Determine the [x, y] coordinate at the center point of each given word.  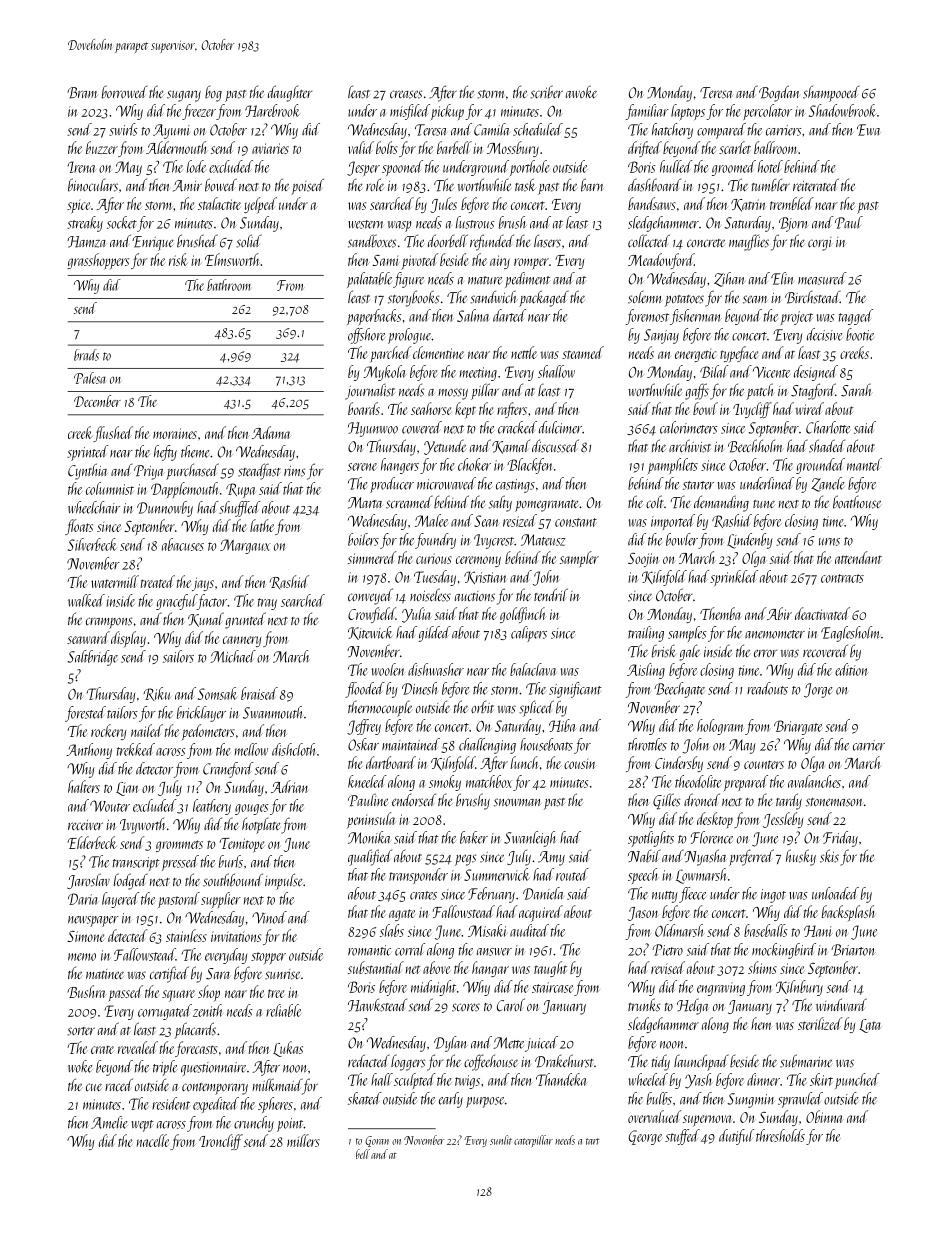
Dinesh [420, 688]
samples [687, 634]
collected [649, 241]
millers [303, 1140]
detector [154, 768]
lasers [547, 241]
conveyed [370, 596]
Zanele [828, 484]
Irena [82, 167]
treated [158, 581]
